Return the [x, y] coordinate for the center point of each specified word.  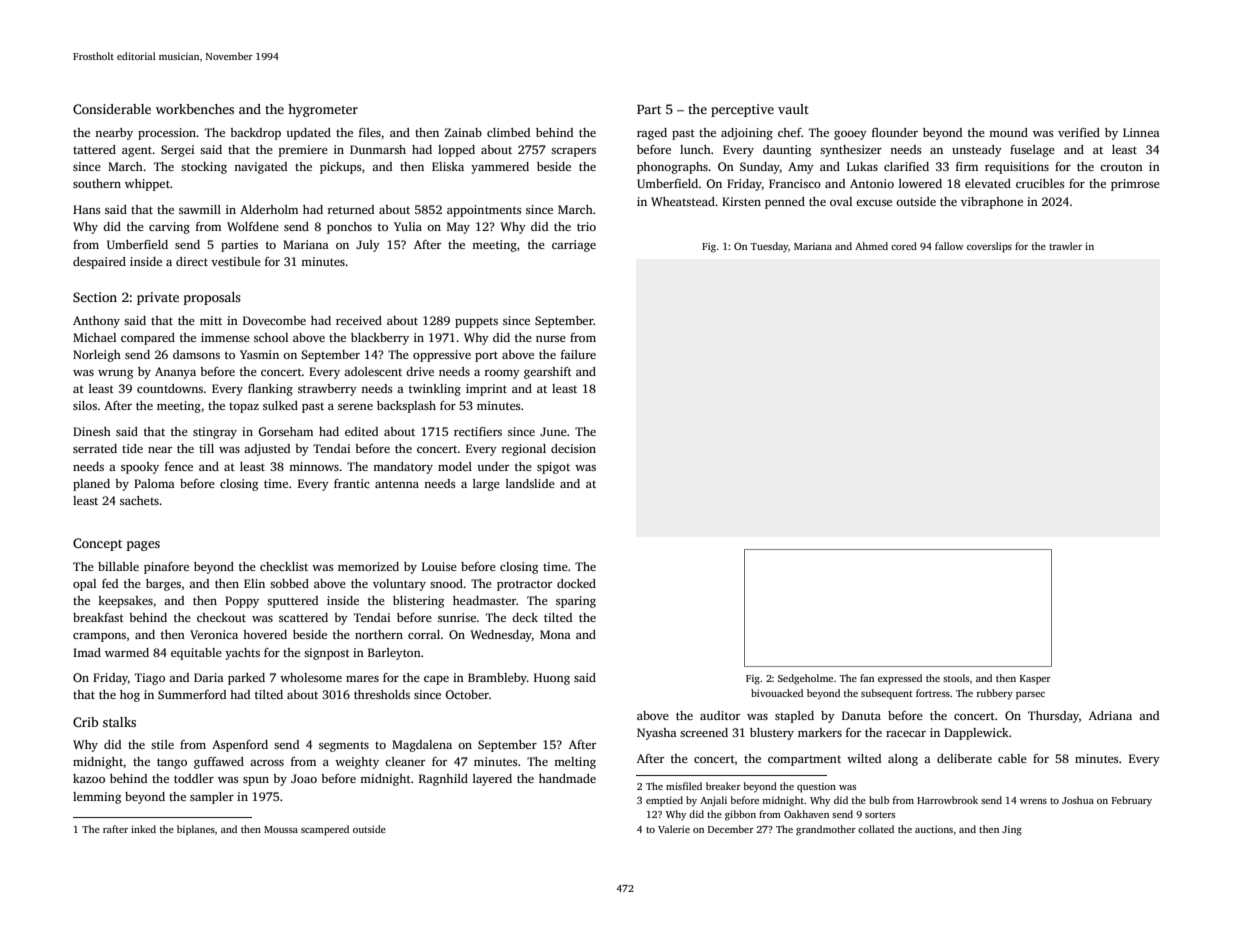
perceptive [742, 110]
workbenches [195, 109]
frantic [352, 483]
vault [793, 109]
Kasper [1035, 680]
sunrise [457, 617]
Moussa [281, 829]
